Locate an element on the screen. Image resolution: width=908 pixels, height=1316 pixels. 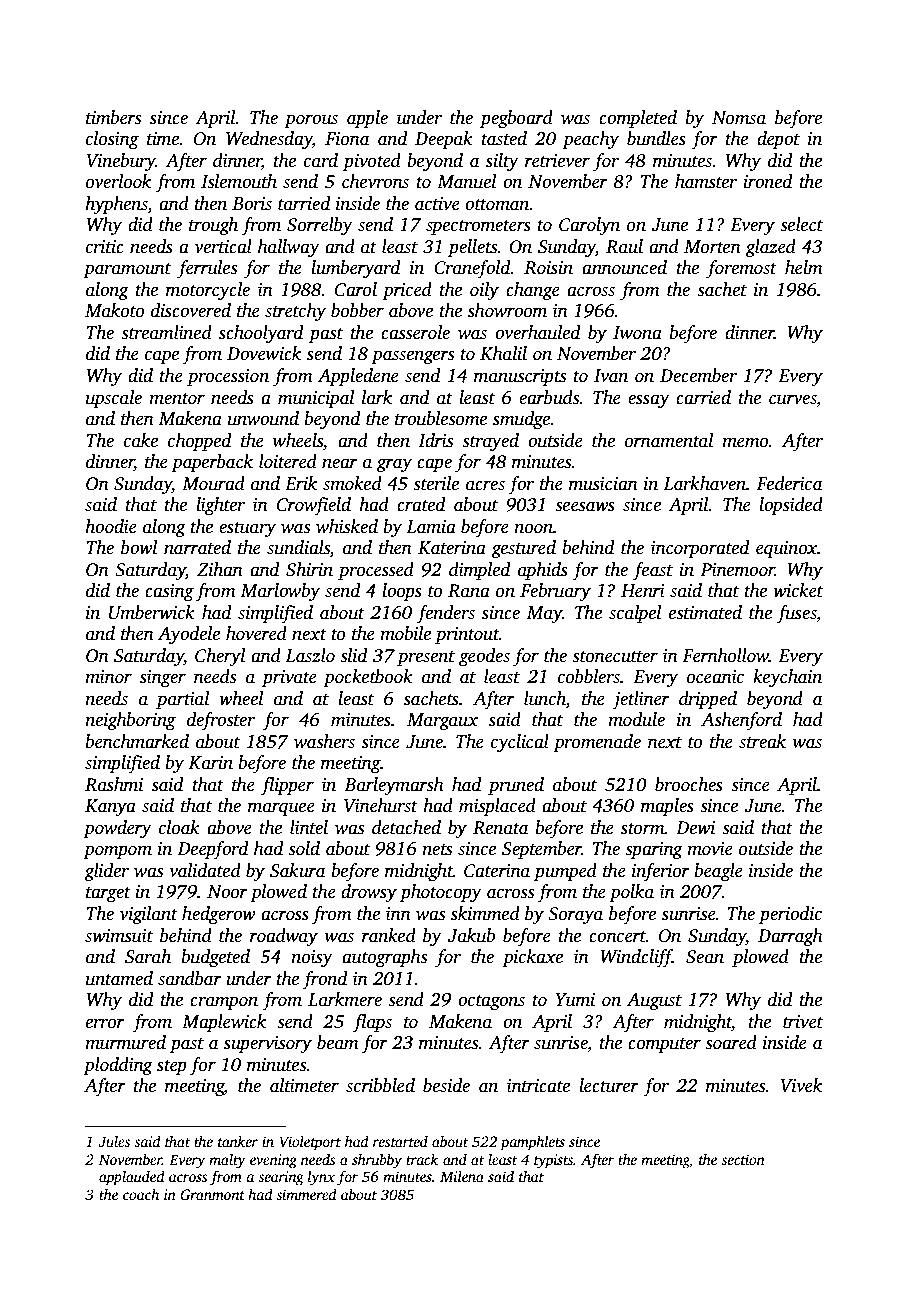
stretchy is located at coordinates (295, 312).
